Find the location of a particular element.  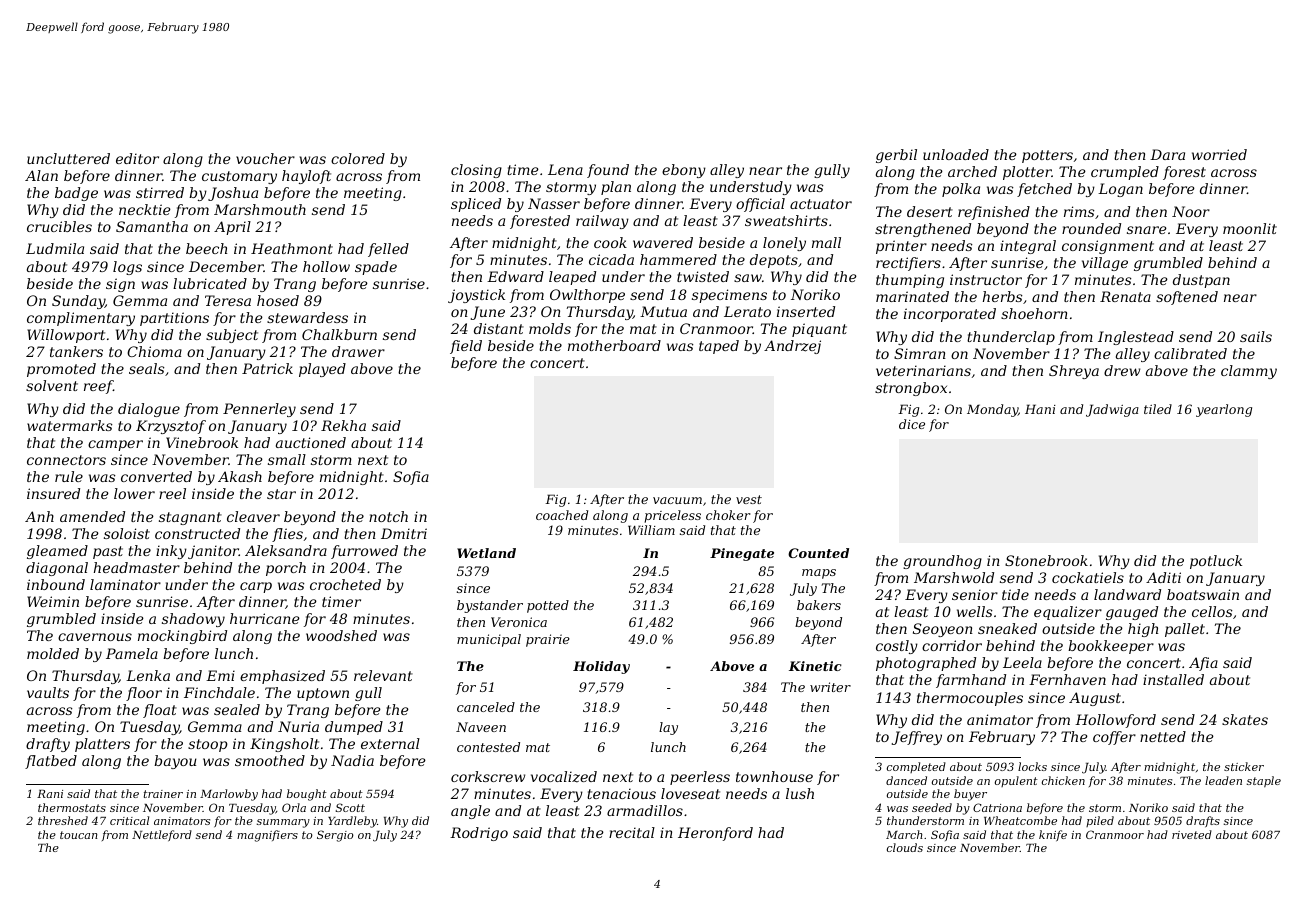

peerless is located at coordinates (700, 778).
